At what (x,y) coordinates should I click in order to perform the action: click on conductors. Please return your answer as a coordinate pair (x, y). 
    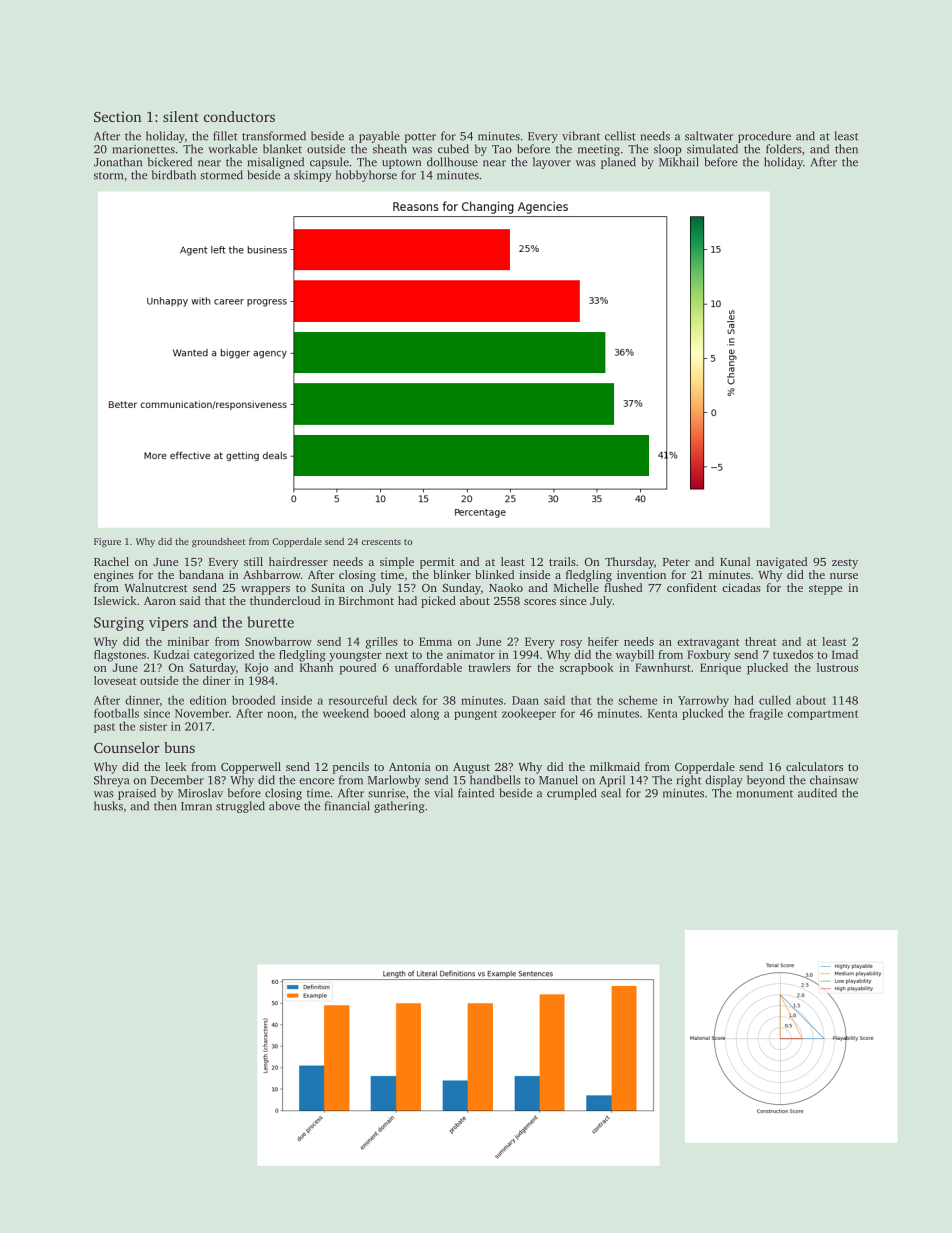
    Looking at the image, I should click on (239, 116).
